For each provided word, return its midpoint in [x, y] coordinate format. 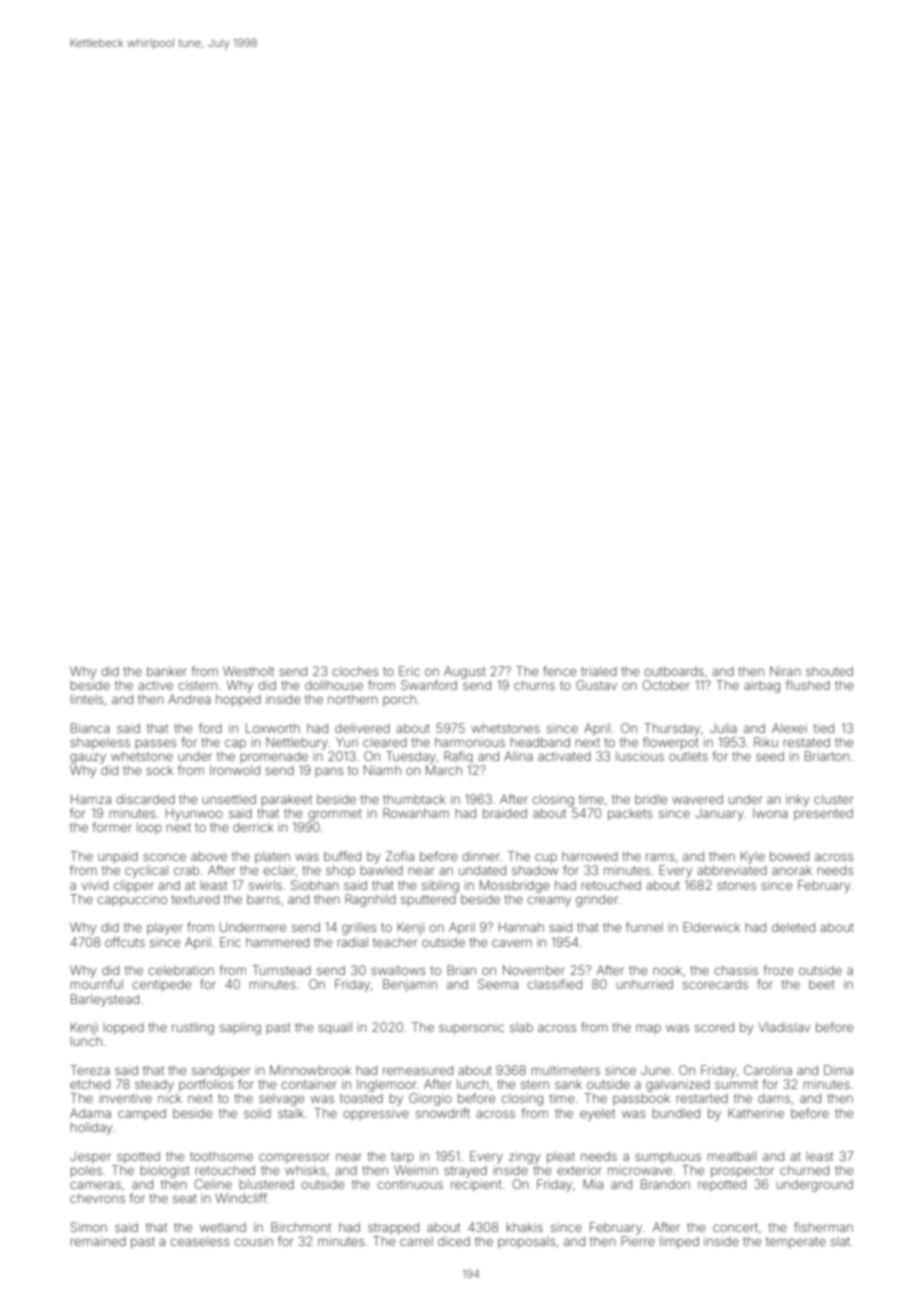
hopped [238, 700]
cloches [355, 671]
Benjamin [410, 985]
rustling [193, 1028]
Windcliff [241, 1198]
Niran [785, 671]
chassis [736, 970]
